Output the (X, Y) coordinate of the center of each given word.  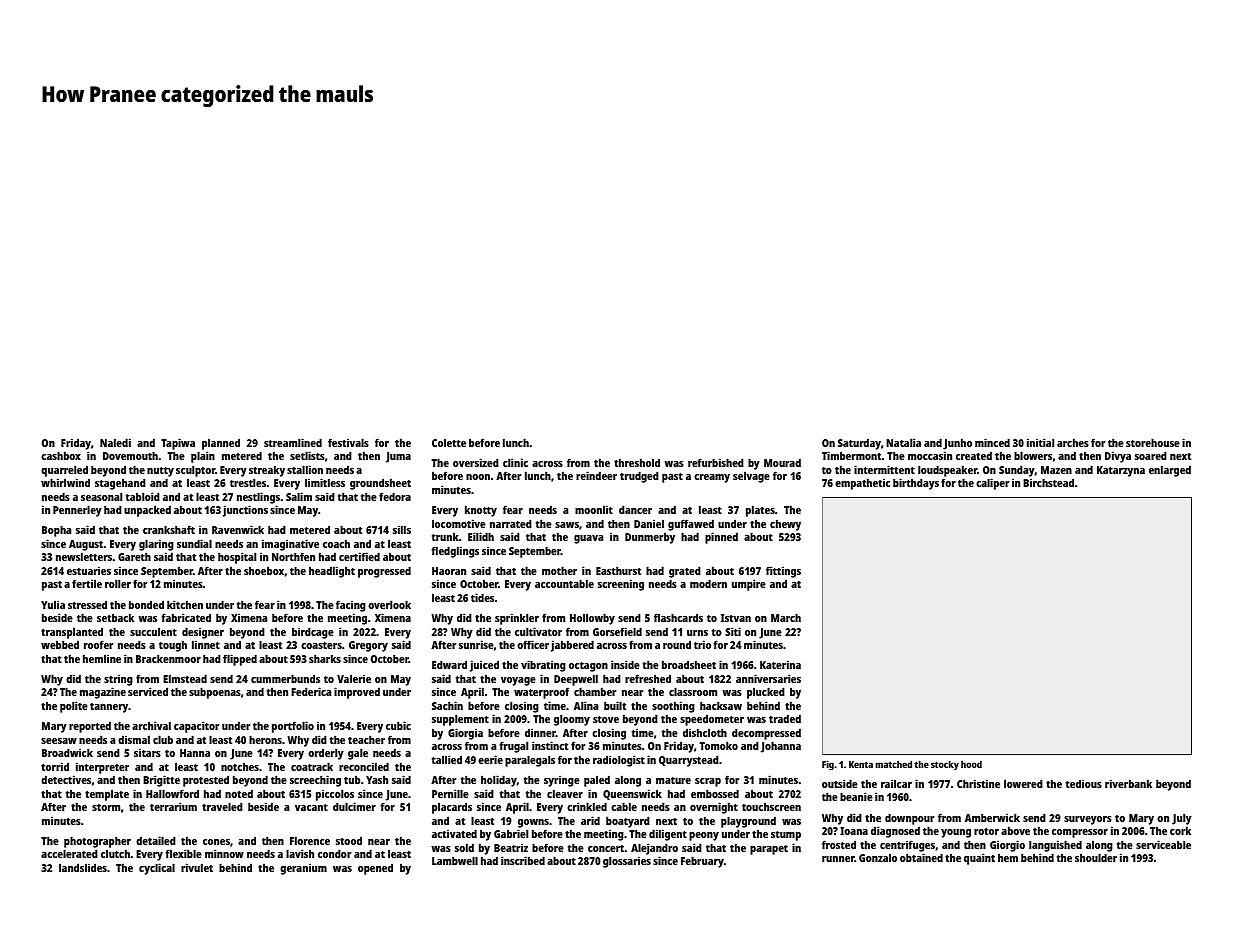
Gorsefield (617, 631)
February (702, 862)
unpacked (147, 511)
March (786, 617)
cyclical (157, 869)
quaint (979, 859)
